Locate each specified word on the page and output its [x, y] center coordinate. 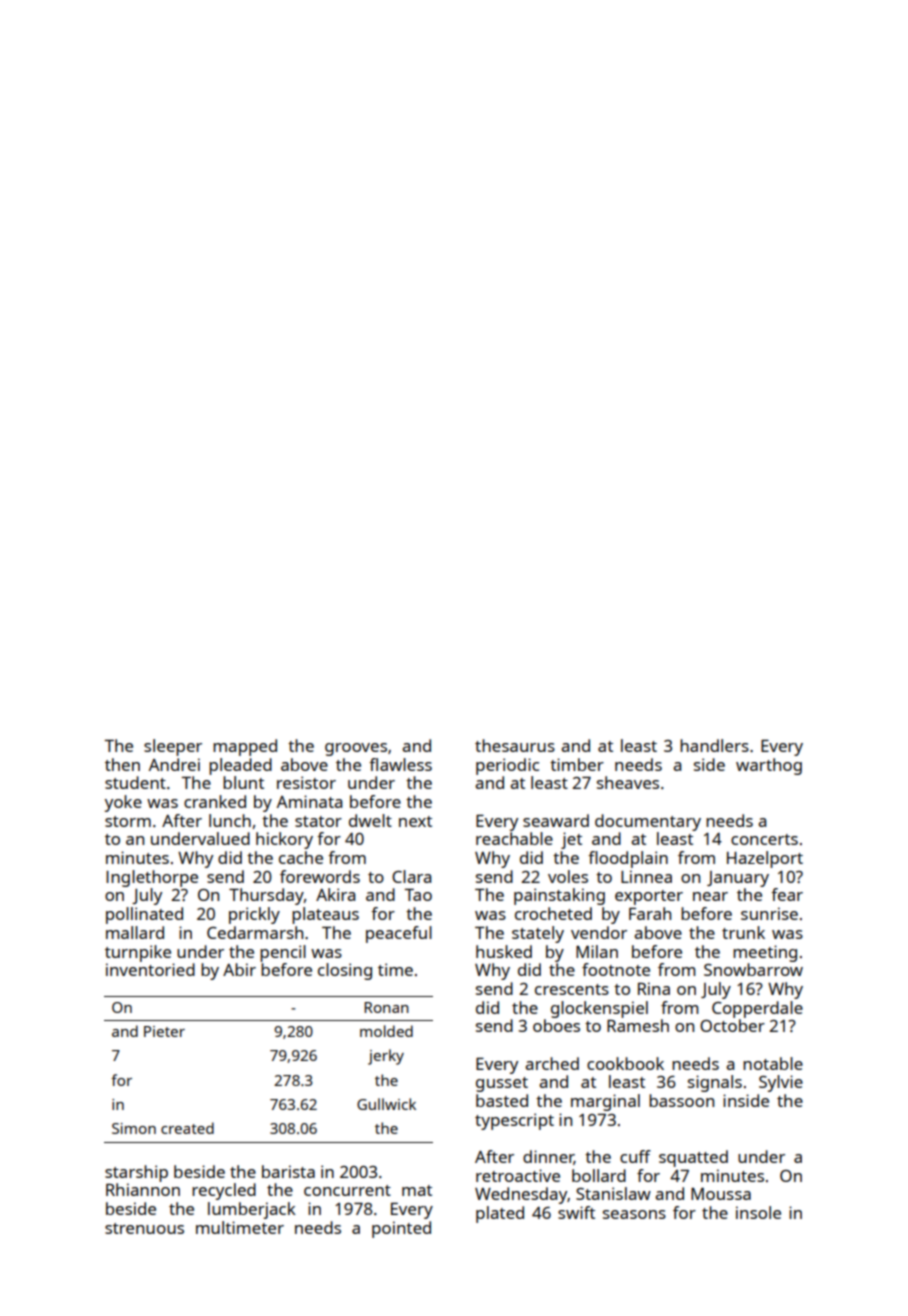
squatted [693, 1158]
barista [288, 1171]
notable [773, 1063]
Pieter [164, 1031]
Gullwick [386, 1104]
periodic [507, 766]
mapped [245, 747]
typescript [514, 1121]
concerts [764, 839]
